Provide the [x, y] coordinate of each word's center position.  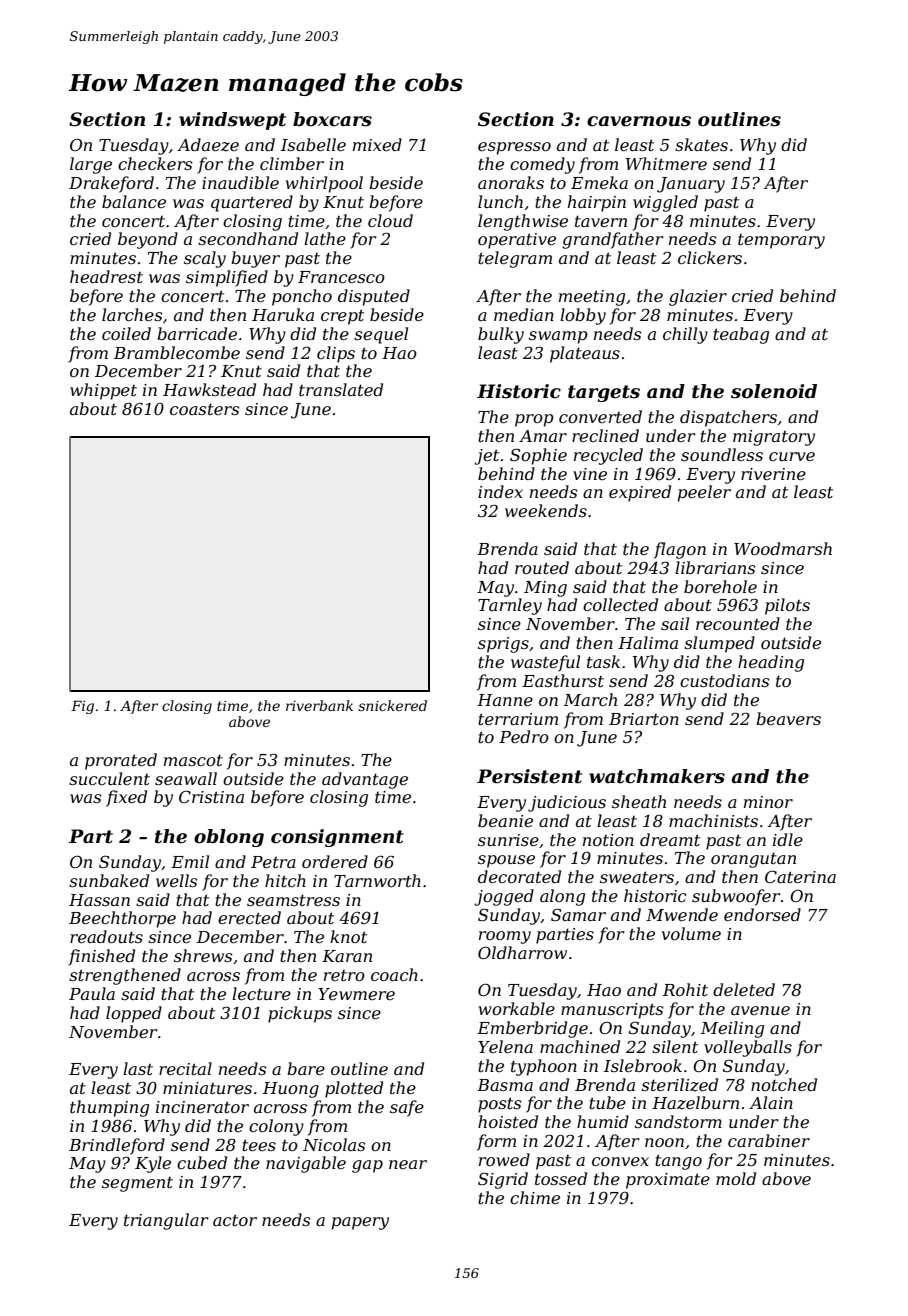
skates [701, 144]
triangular [166, 1221]
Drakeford [111, 184]
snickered [392, 705]
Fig [82, 707]
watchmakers [657, 776]
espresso [514, 148]
